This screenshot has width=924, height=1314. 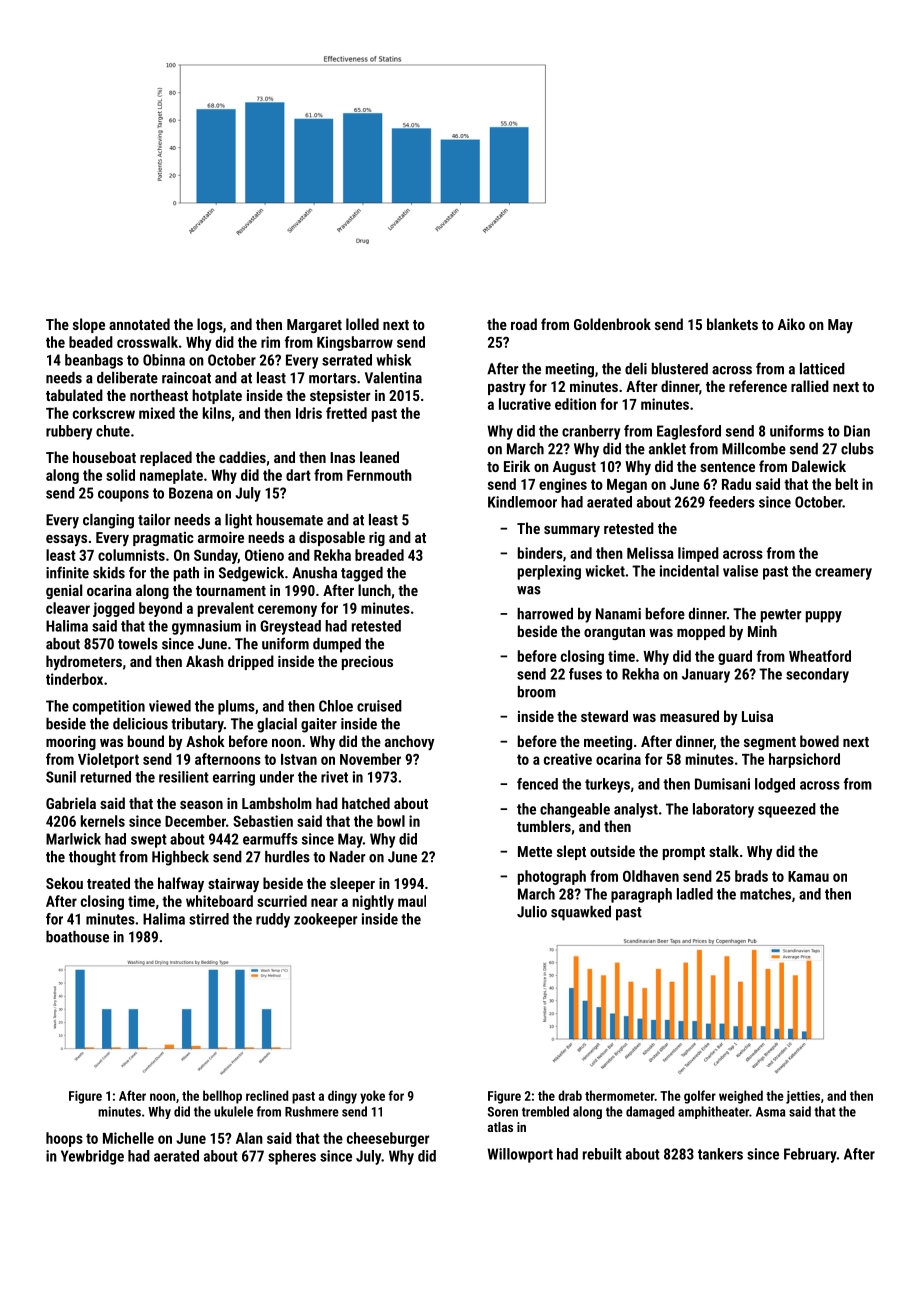 What do you see at coordinates (803, 1097) in the screenshot?
I see `jetties` at bounding box center [803, 1097].
